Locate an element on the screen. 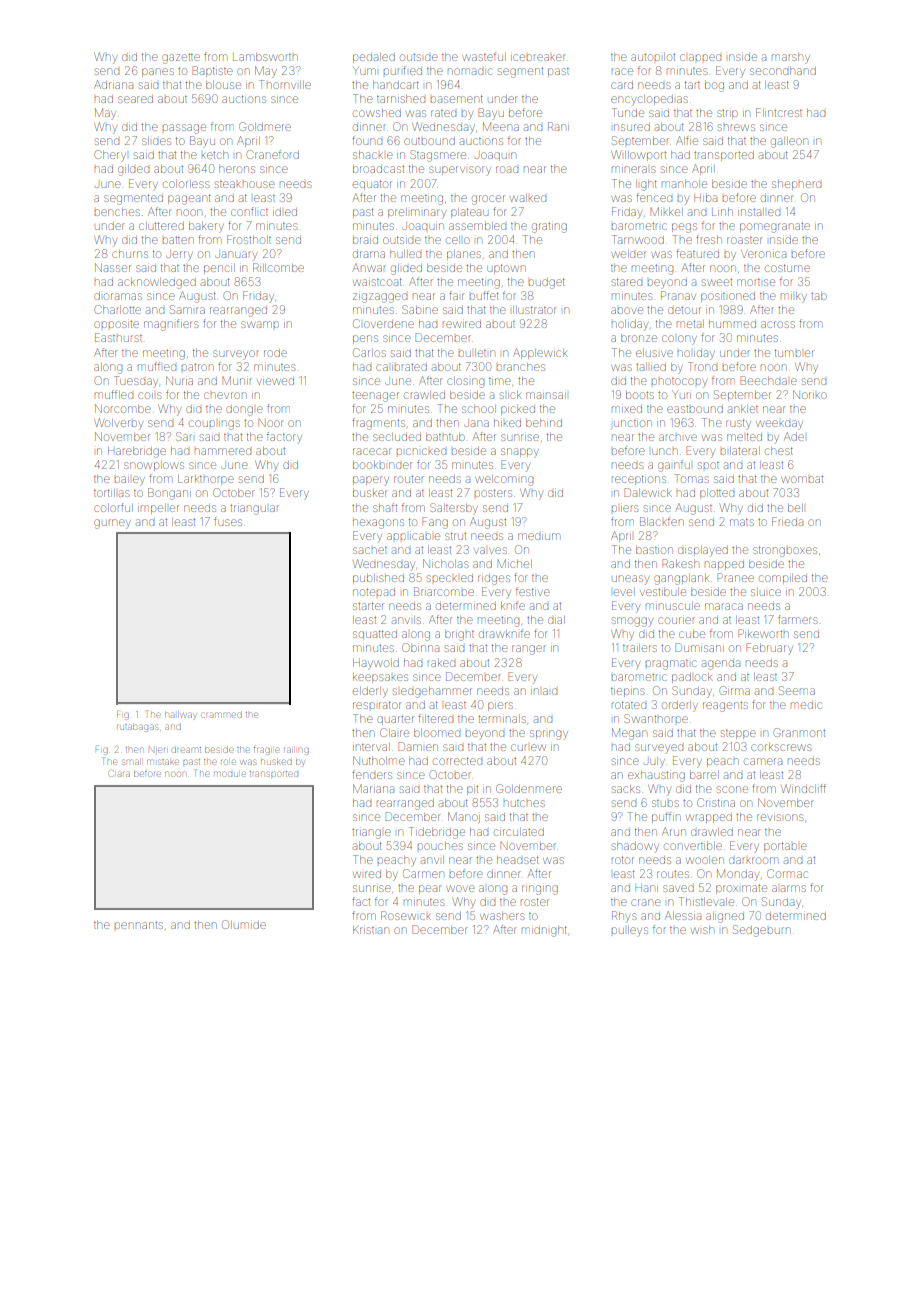 This screenshot has width=924, height=1308. Flintcrest is located at coordinates (779, 112).
